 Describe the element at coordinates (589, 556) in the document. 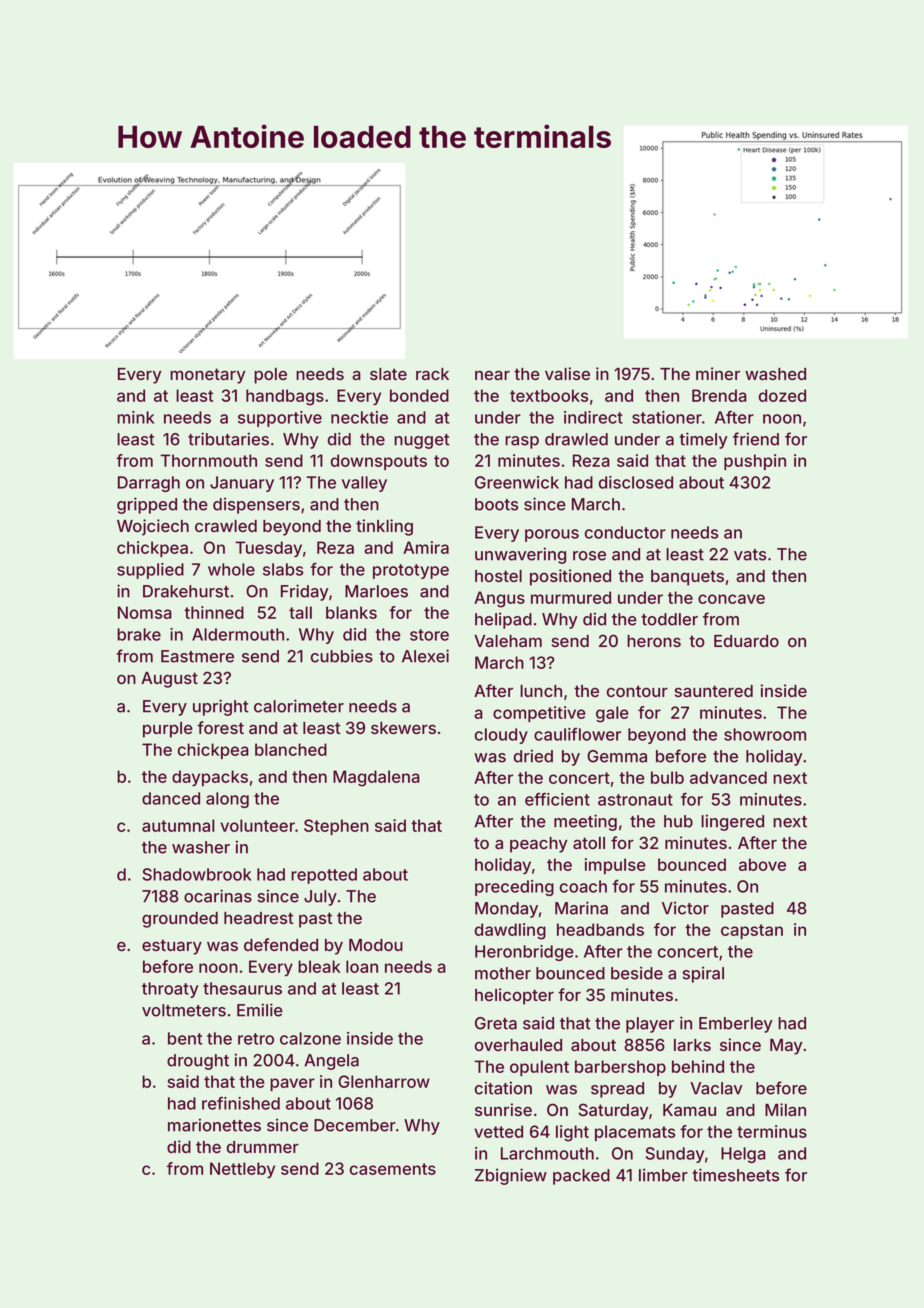

I see `rose` at that location.
